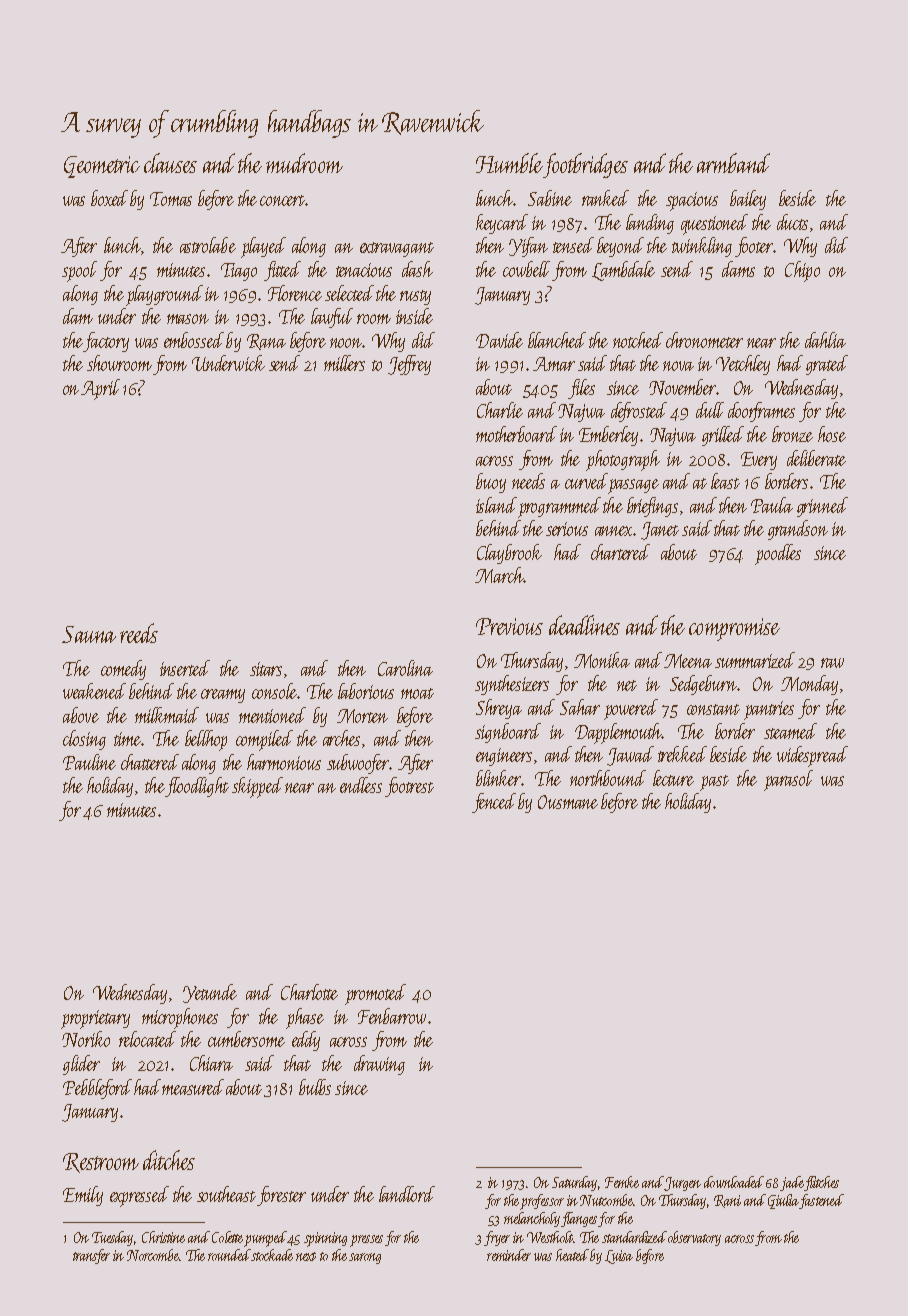 This page has width=908, height=1316. I want to click on clauses, so click(170, 163).
